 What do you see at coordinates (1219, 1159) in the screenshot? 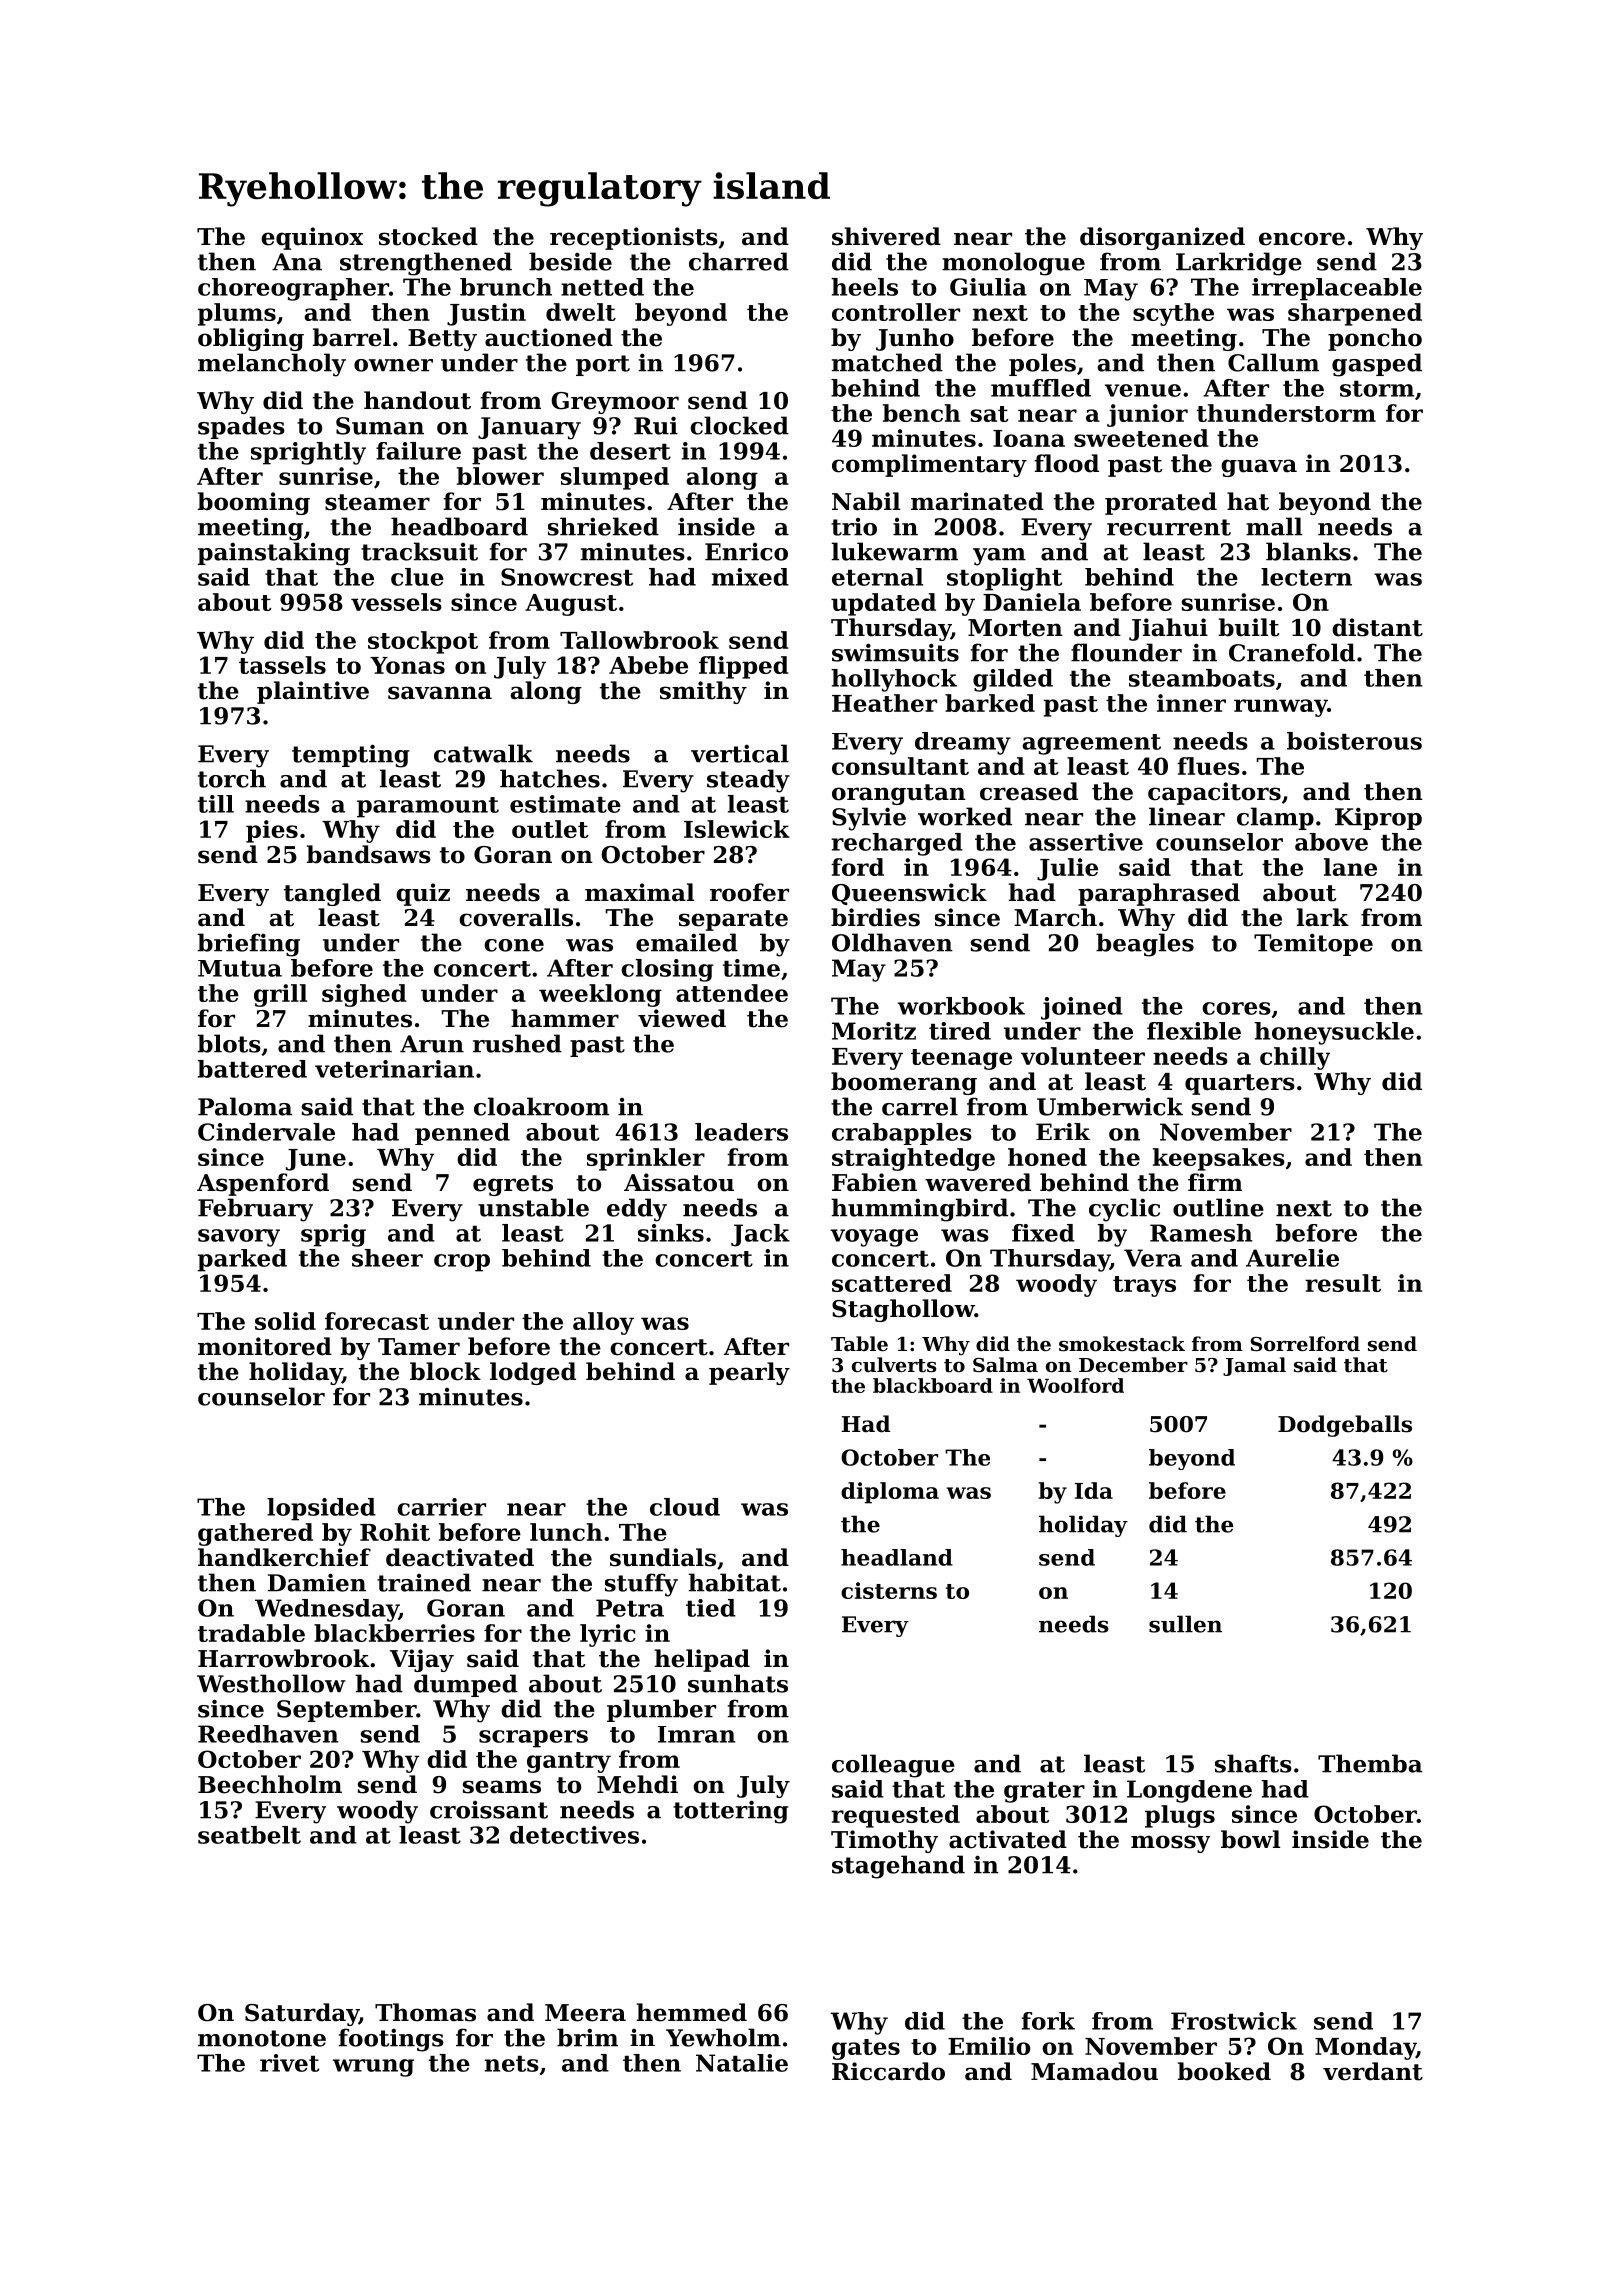
I see `keepsakes` at bounding box center [1219, 1159].
